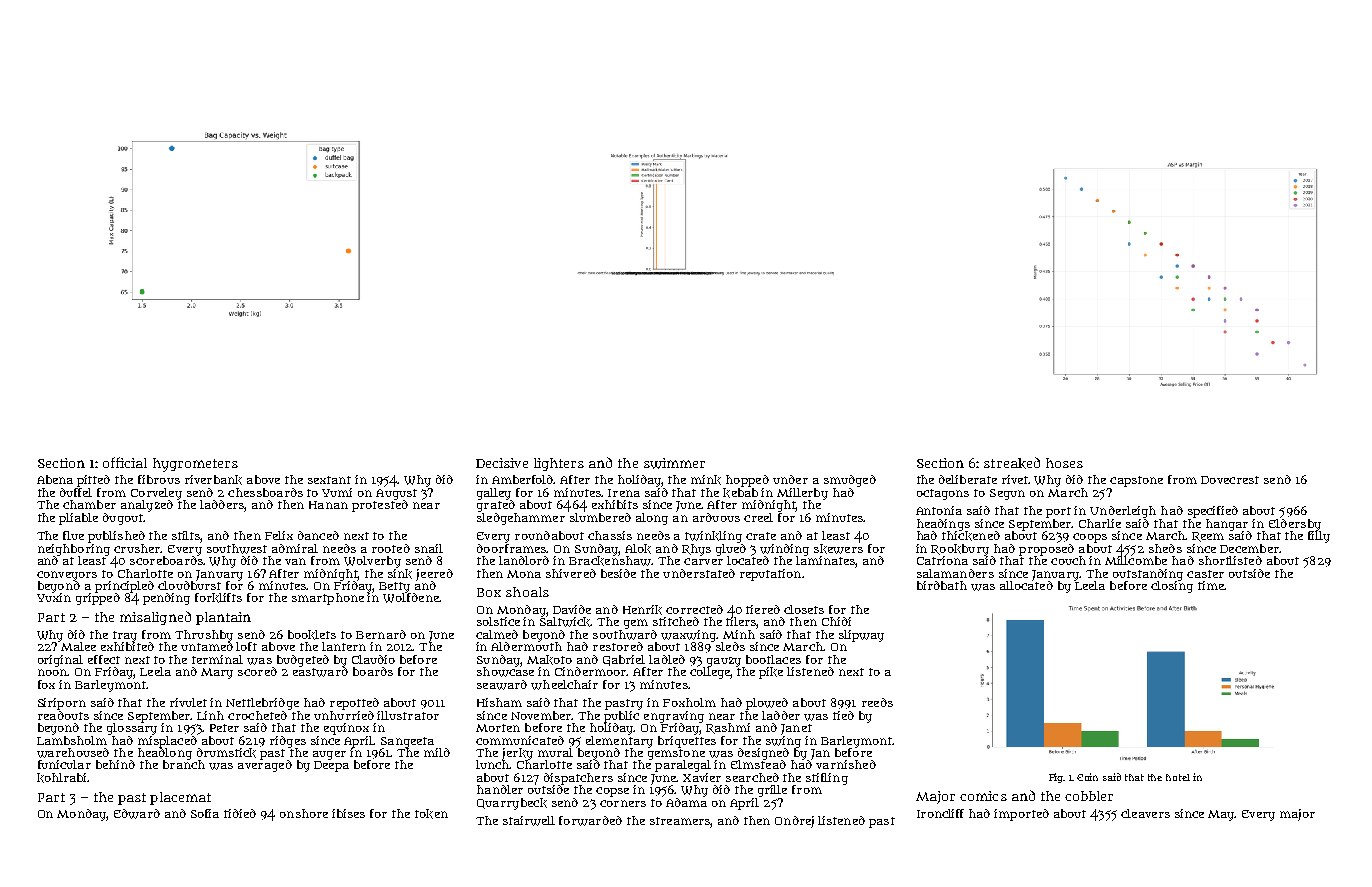  Describe the element at coordinates (960, 550) in the image. I see `Rookbury` at that location.
